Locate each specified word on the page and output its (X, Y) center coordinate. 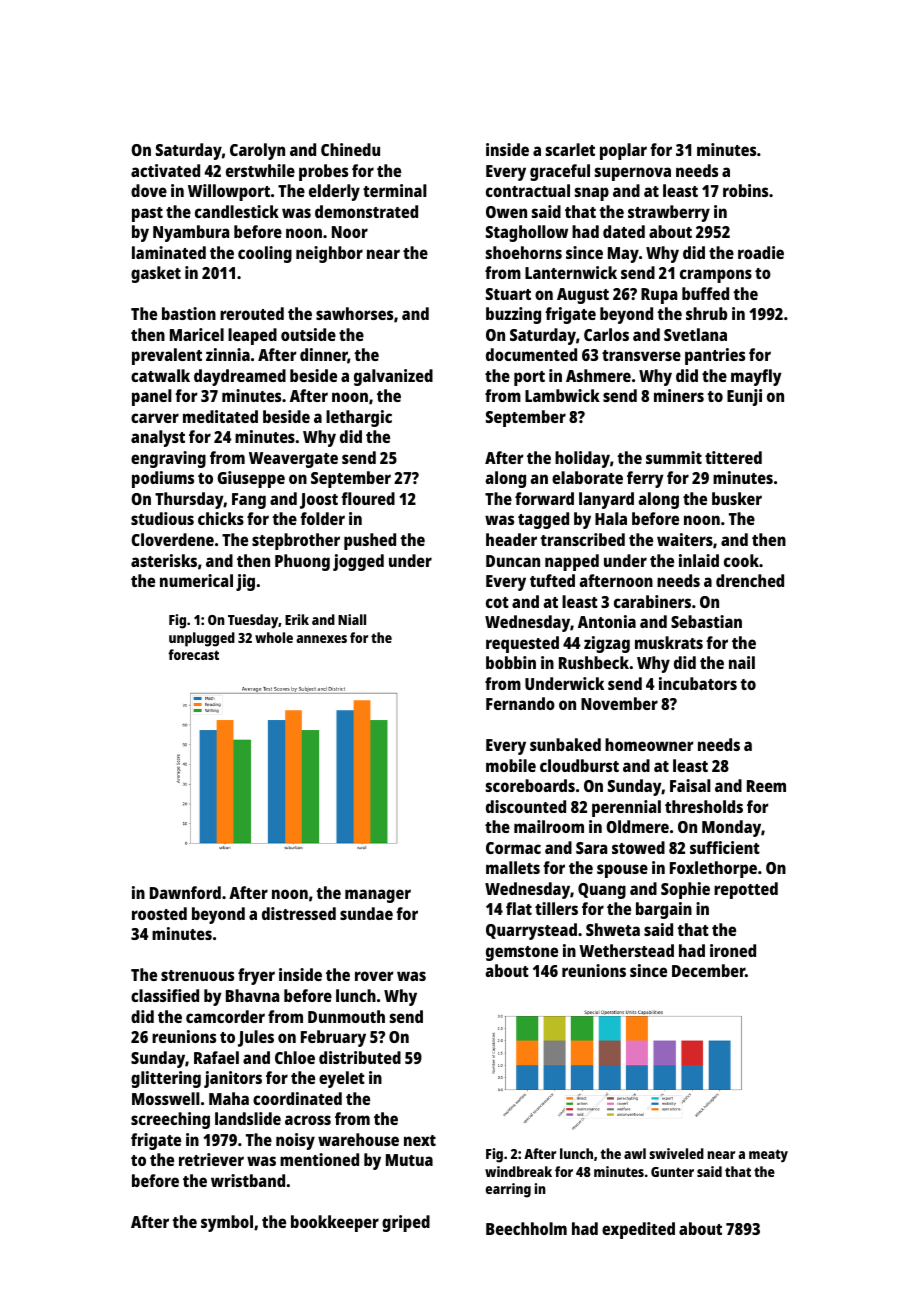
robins (745, 190)
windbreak (518, 1171)
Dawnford (185, 892)
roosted (159, 913)
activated (165, 170)
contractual (528, 190)
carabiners (652, 601)
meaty (768, 1156)
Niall (352, 619)
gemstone (522, 953)
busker (737, 498)
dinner (324, 356)
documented (531, 354)
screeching (170, 1120)
